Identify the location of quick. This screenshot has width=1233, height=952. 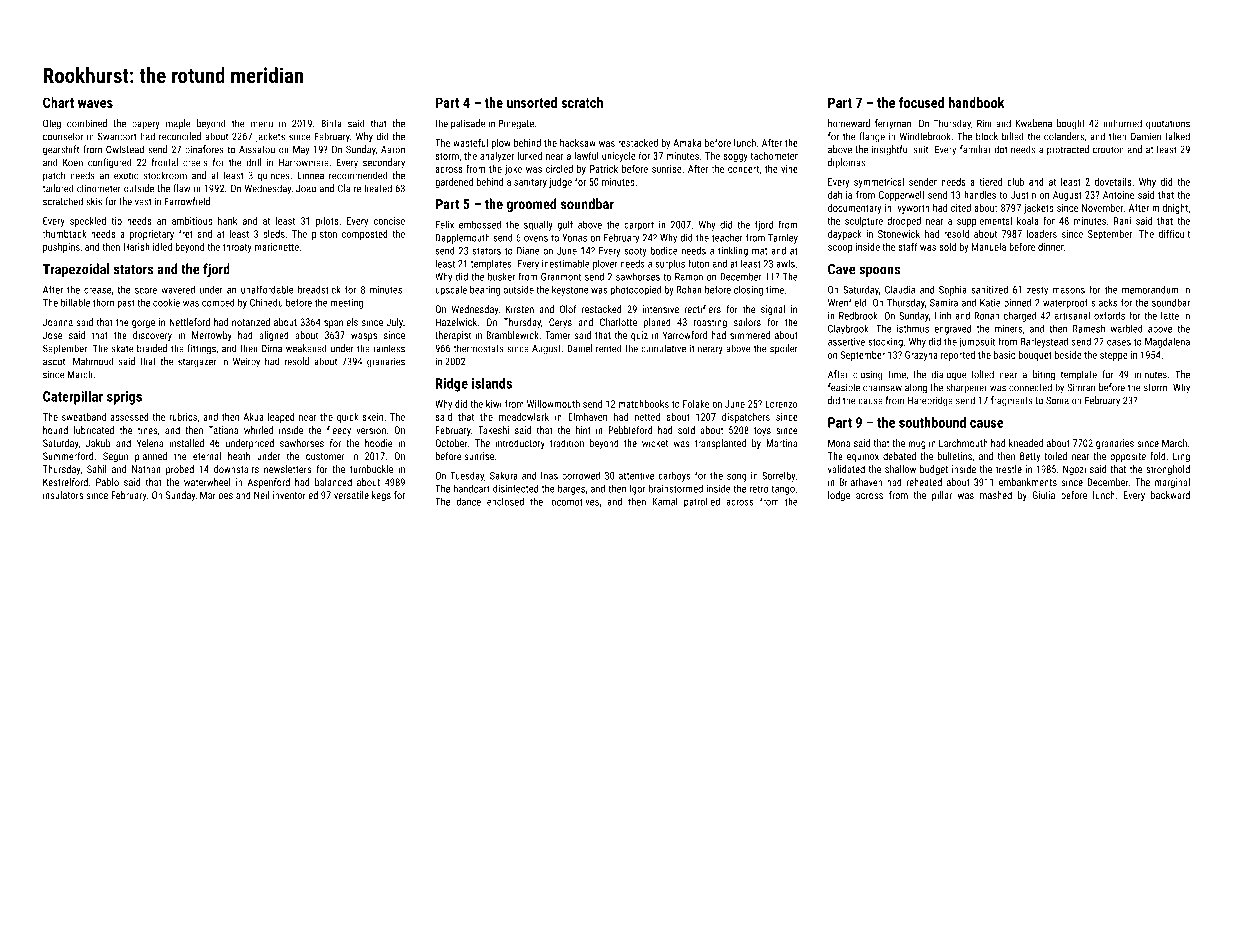
(348, 418).
